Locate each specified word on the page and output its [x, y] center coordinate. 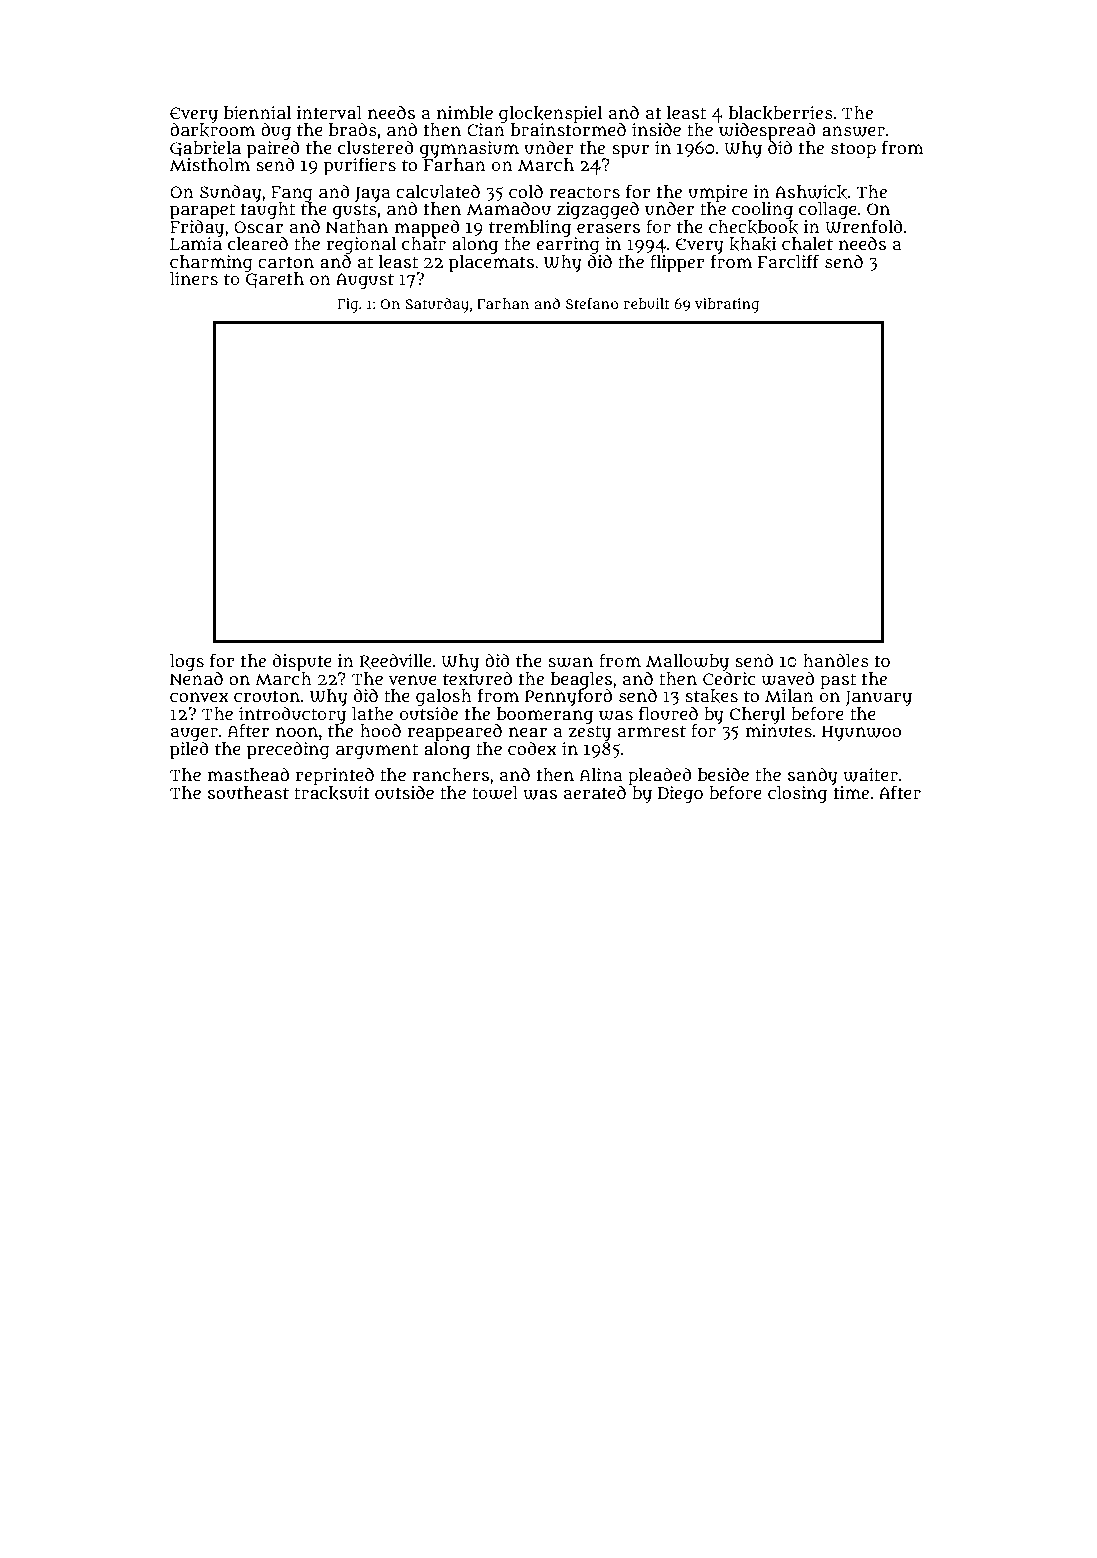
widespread [767, 131]
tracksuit [332, 793]
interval [329, 112]
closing [797, 795]
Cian [486, 129]
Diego [680, 795]
